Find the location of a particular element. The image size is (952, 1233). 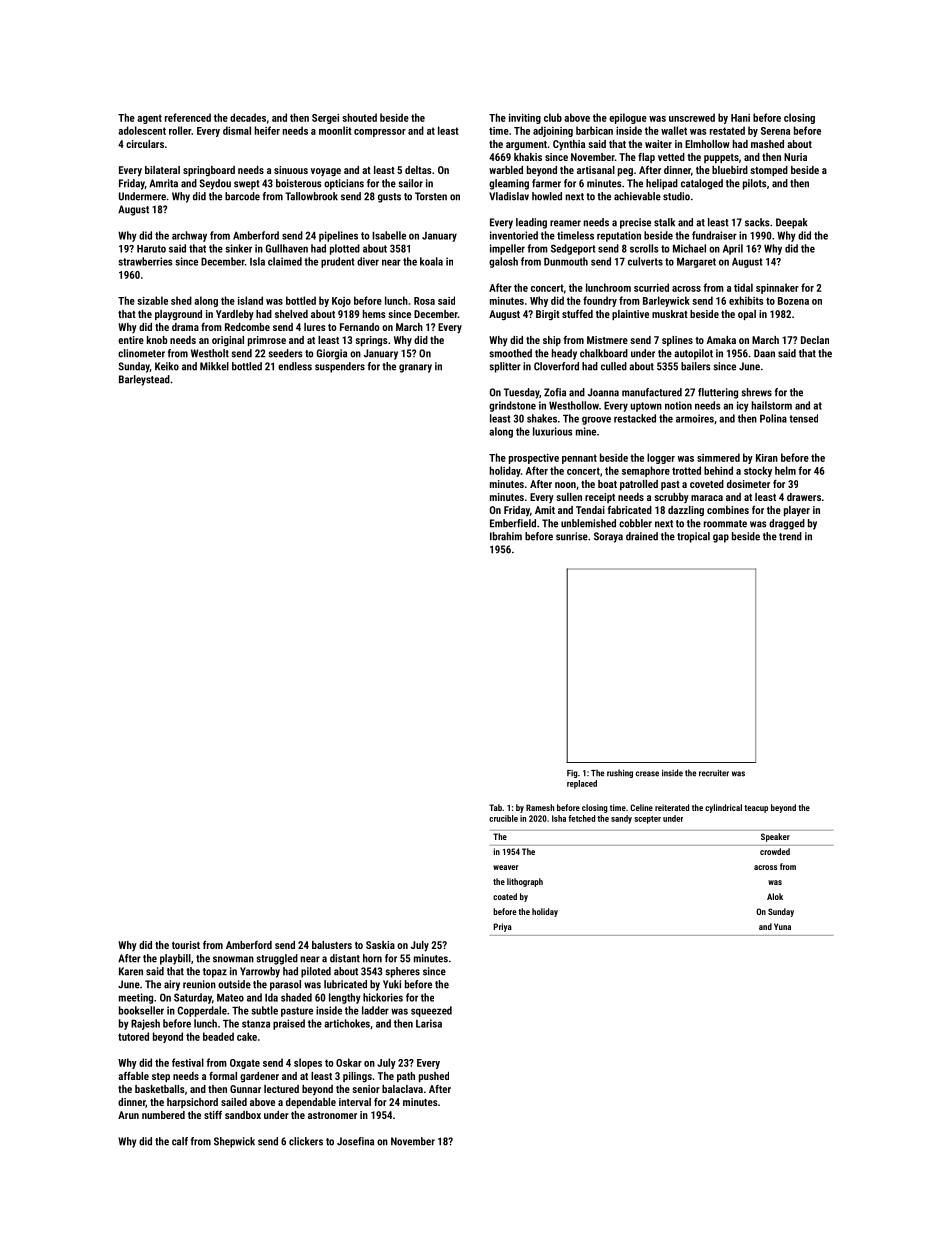

agent is located at coordinates (149, 119).
